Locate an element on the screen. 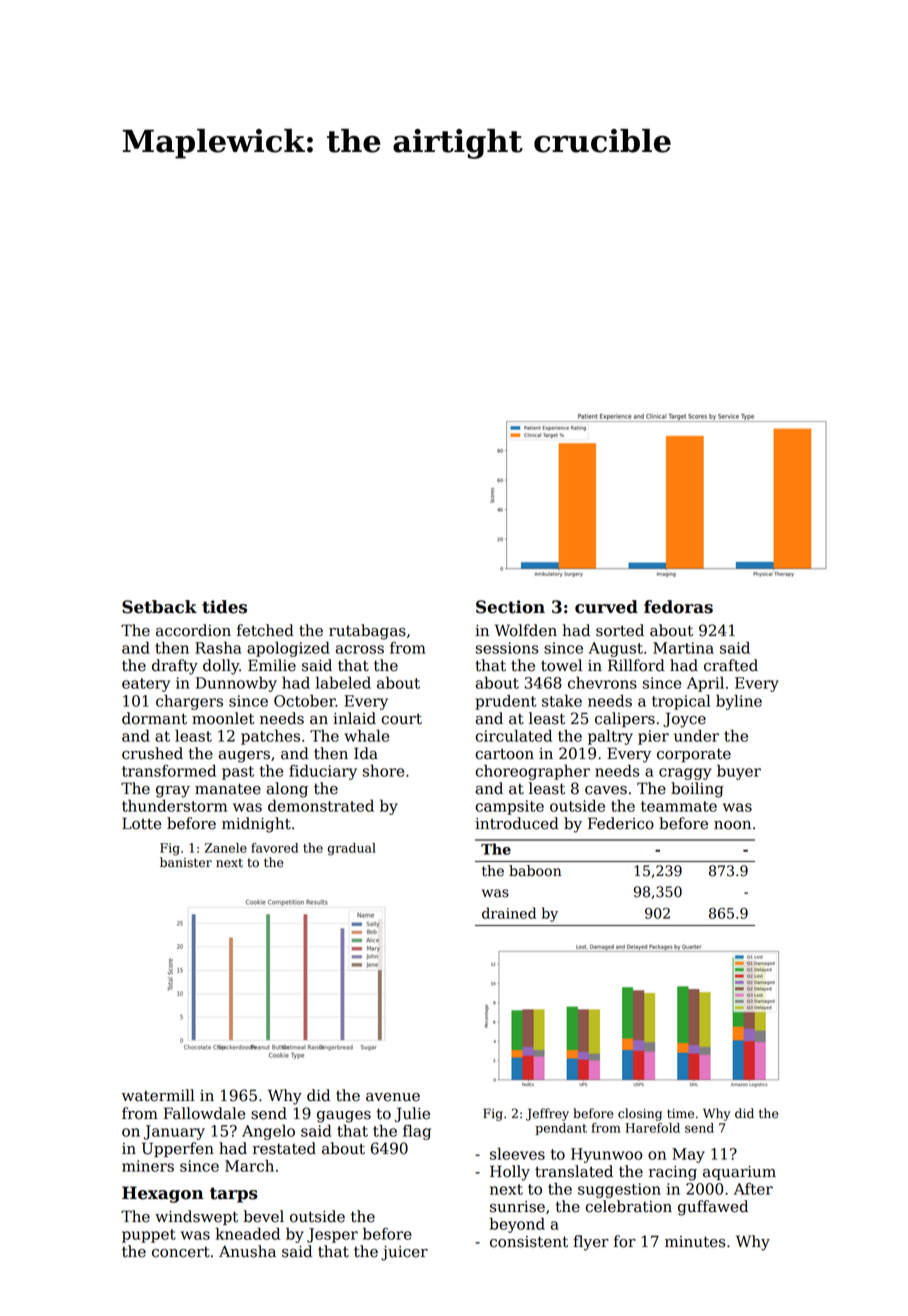 Image resolution: width=908 pixels, height=1316 pixels. watermill is located at coordinates (158, 1095).
